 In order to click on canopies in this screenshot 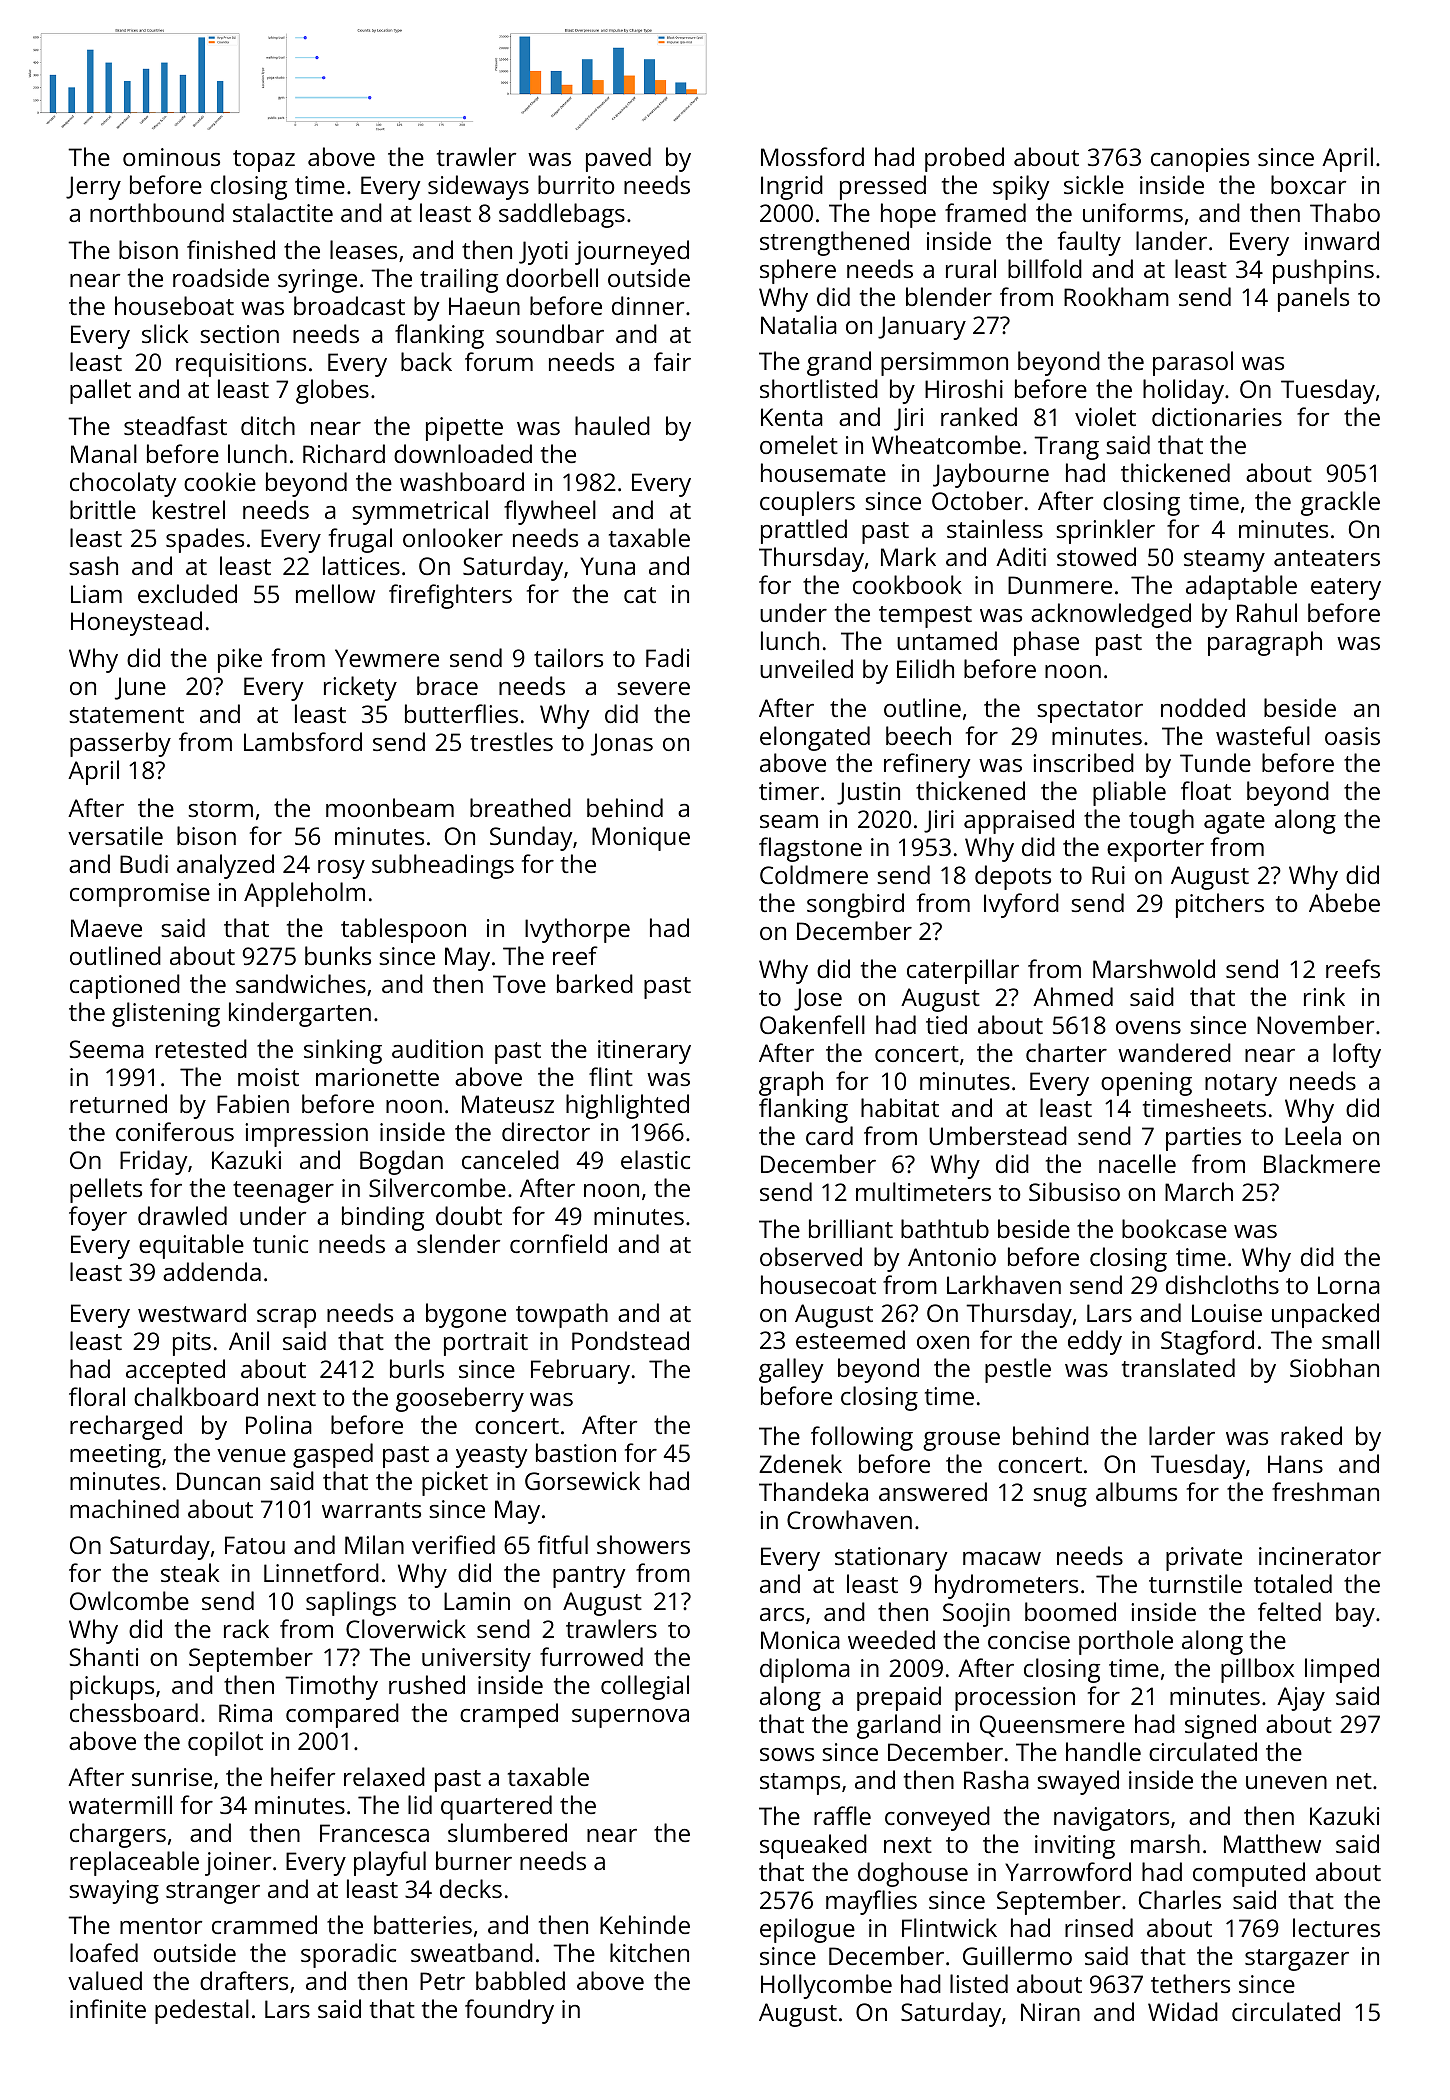, I will do `click(1200, 160)`.
